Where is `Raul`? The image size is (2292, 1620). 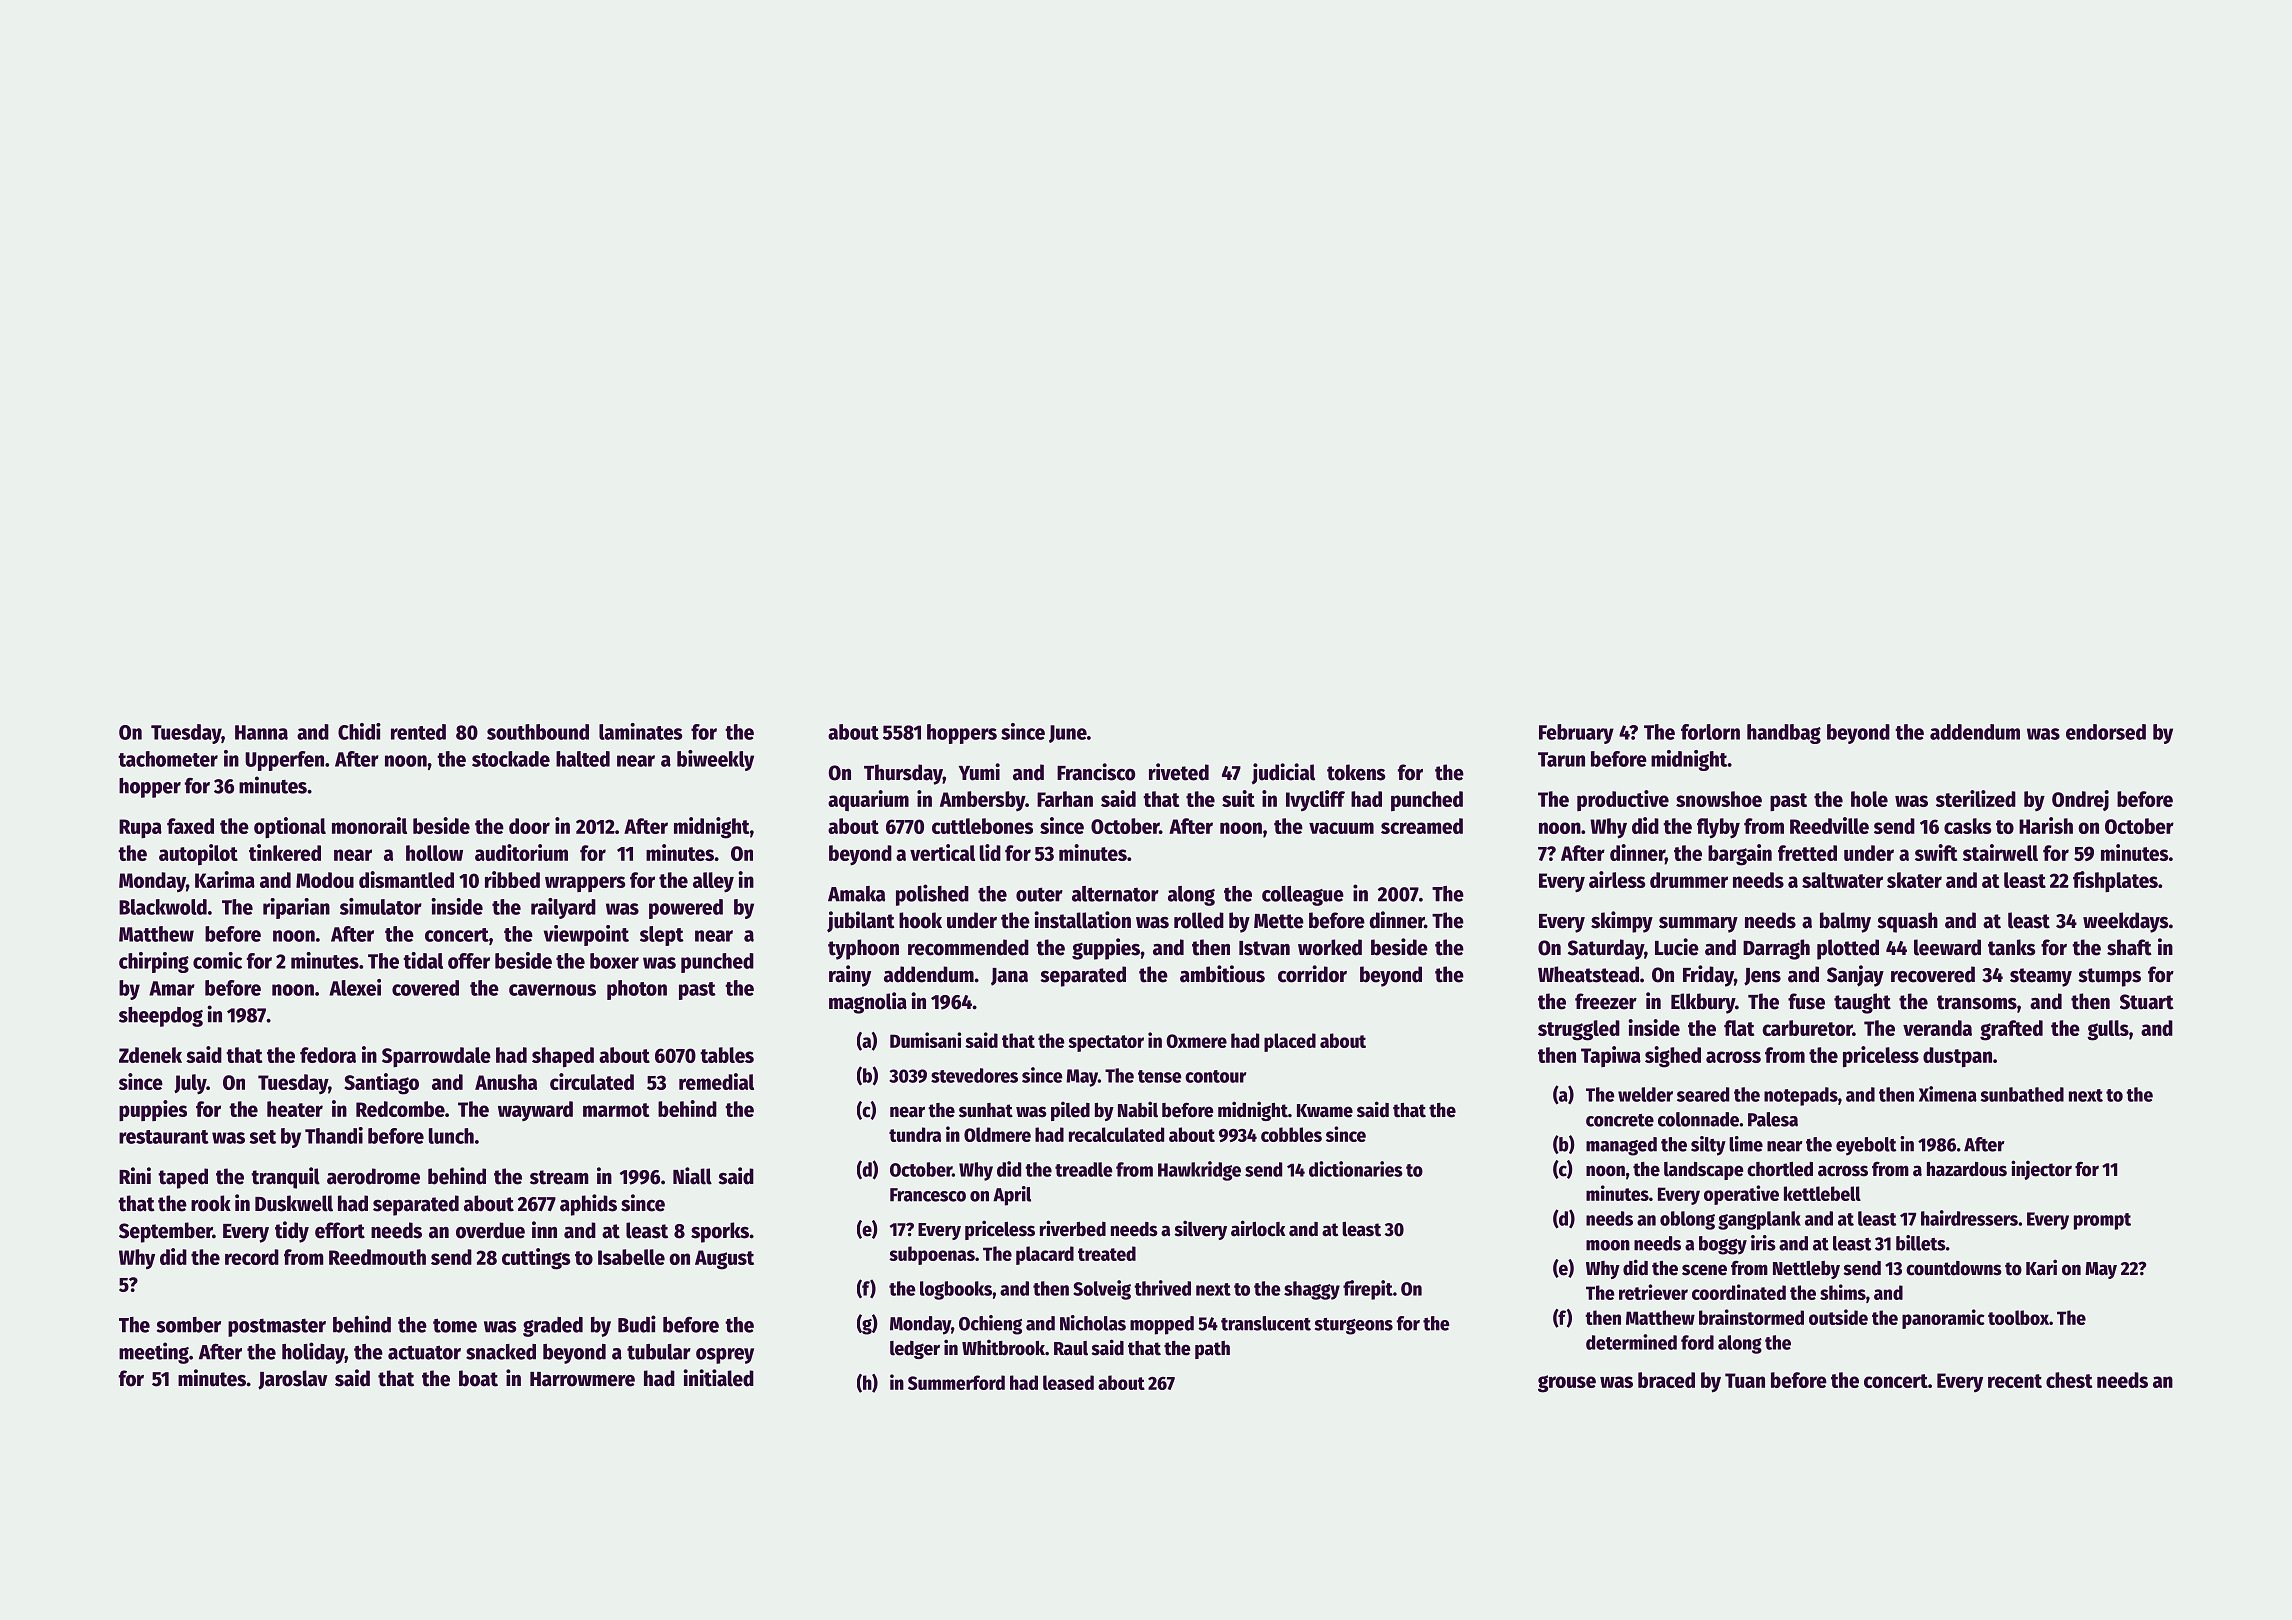
Raul is located at coordinates (1071, 1348).
